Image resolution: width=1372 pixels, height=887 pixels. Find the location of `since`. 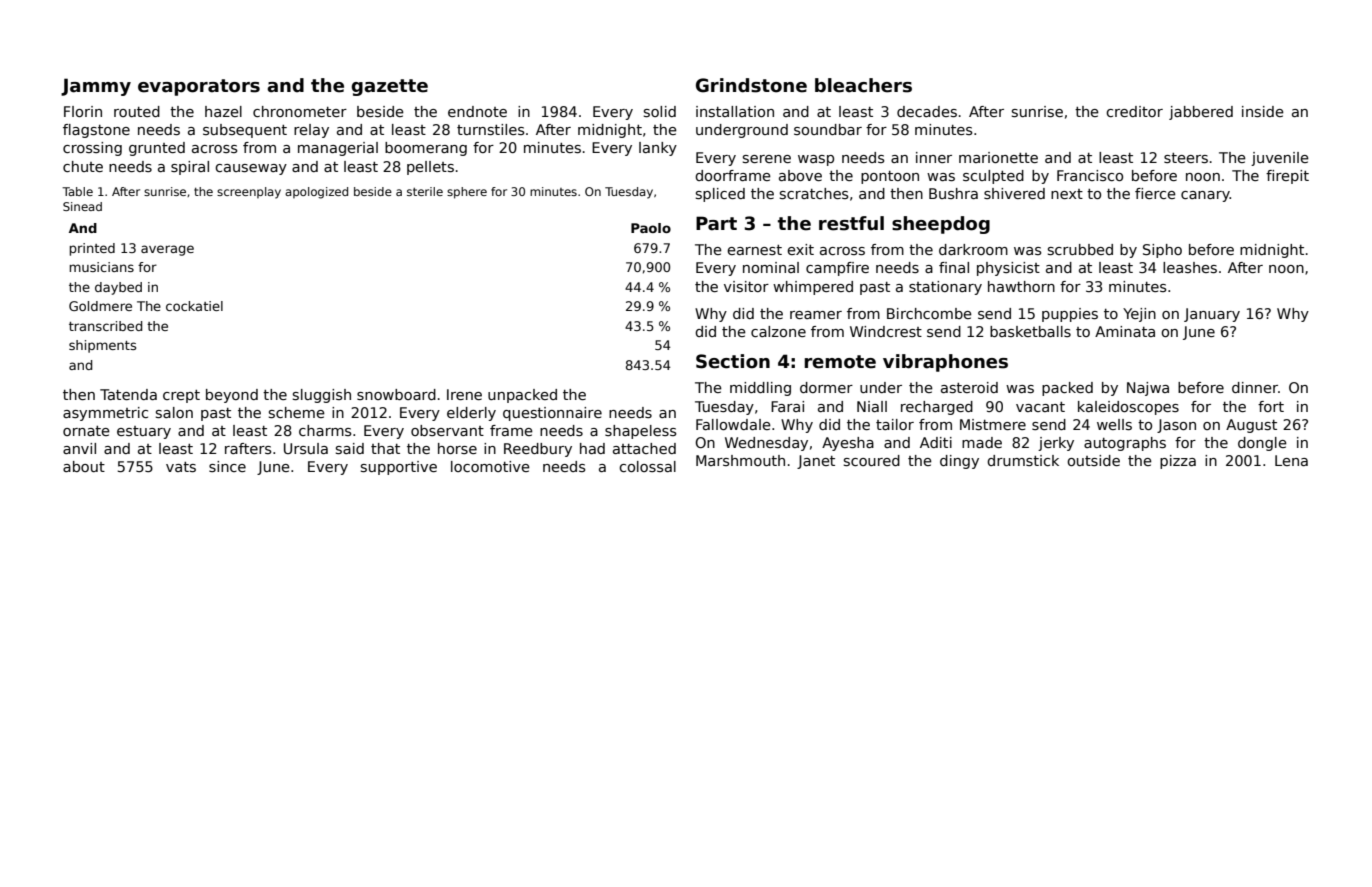

since is located at coordinates (227, 466).
